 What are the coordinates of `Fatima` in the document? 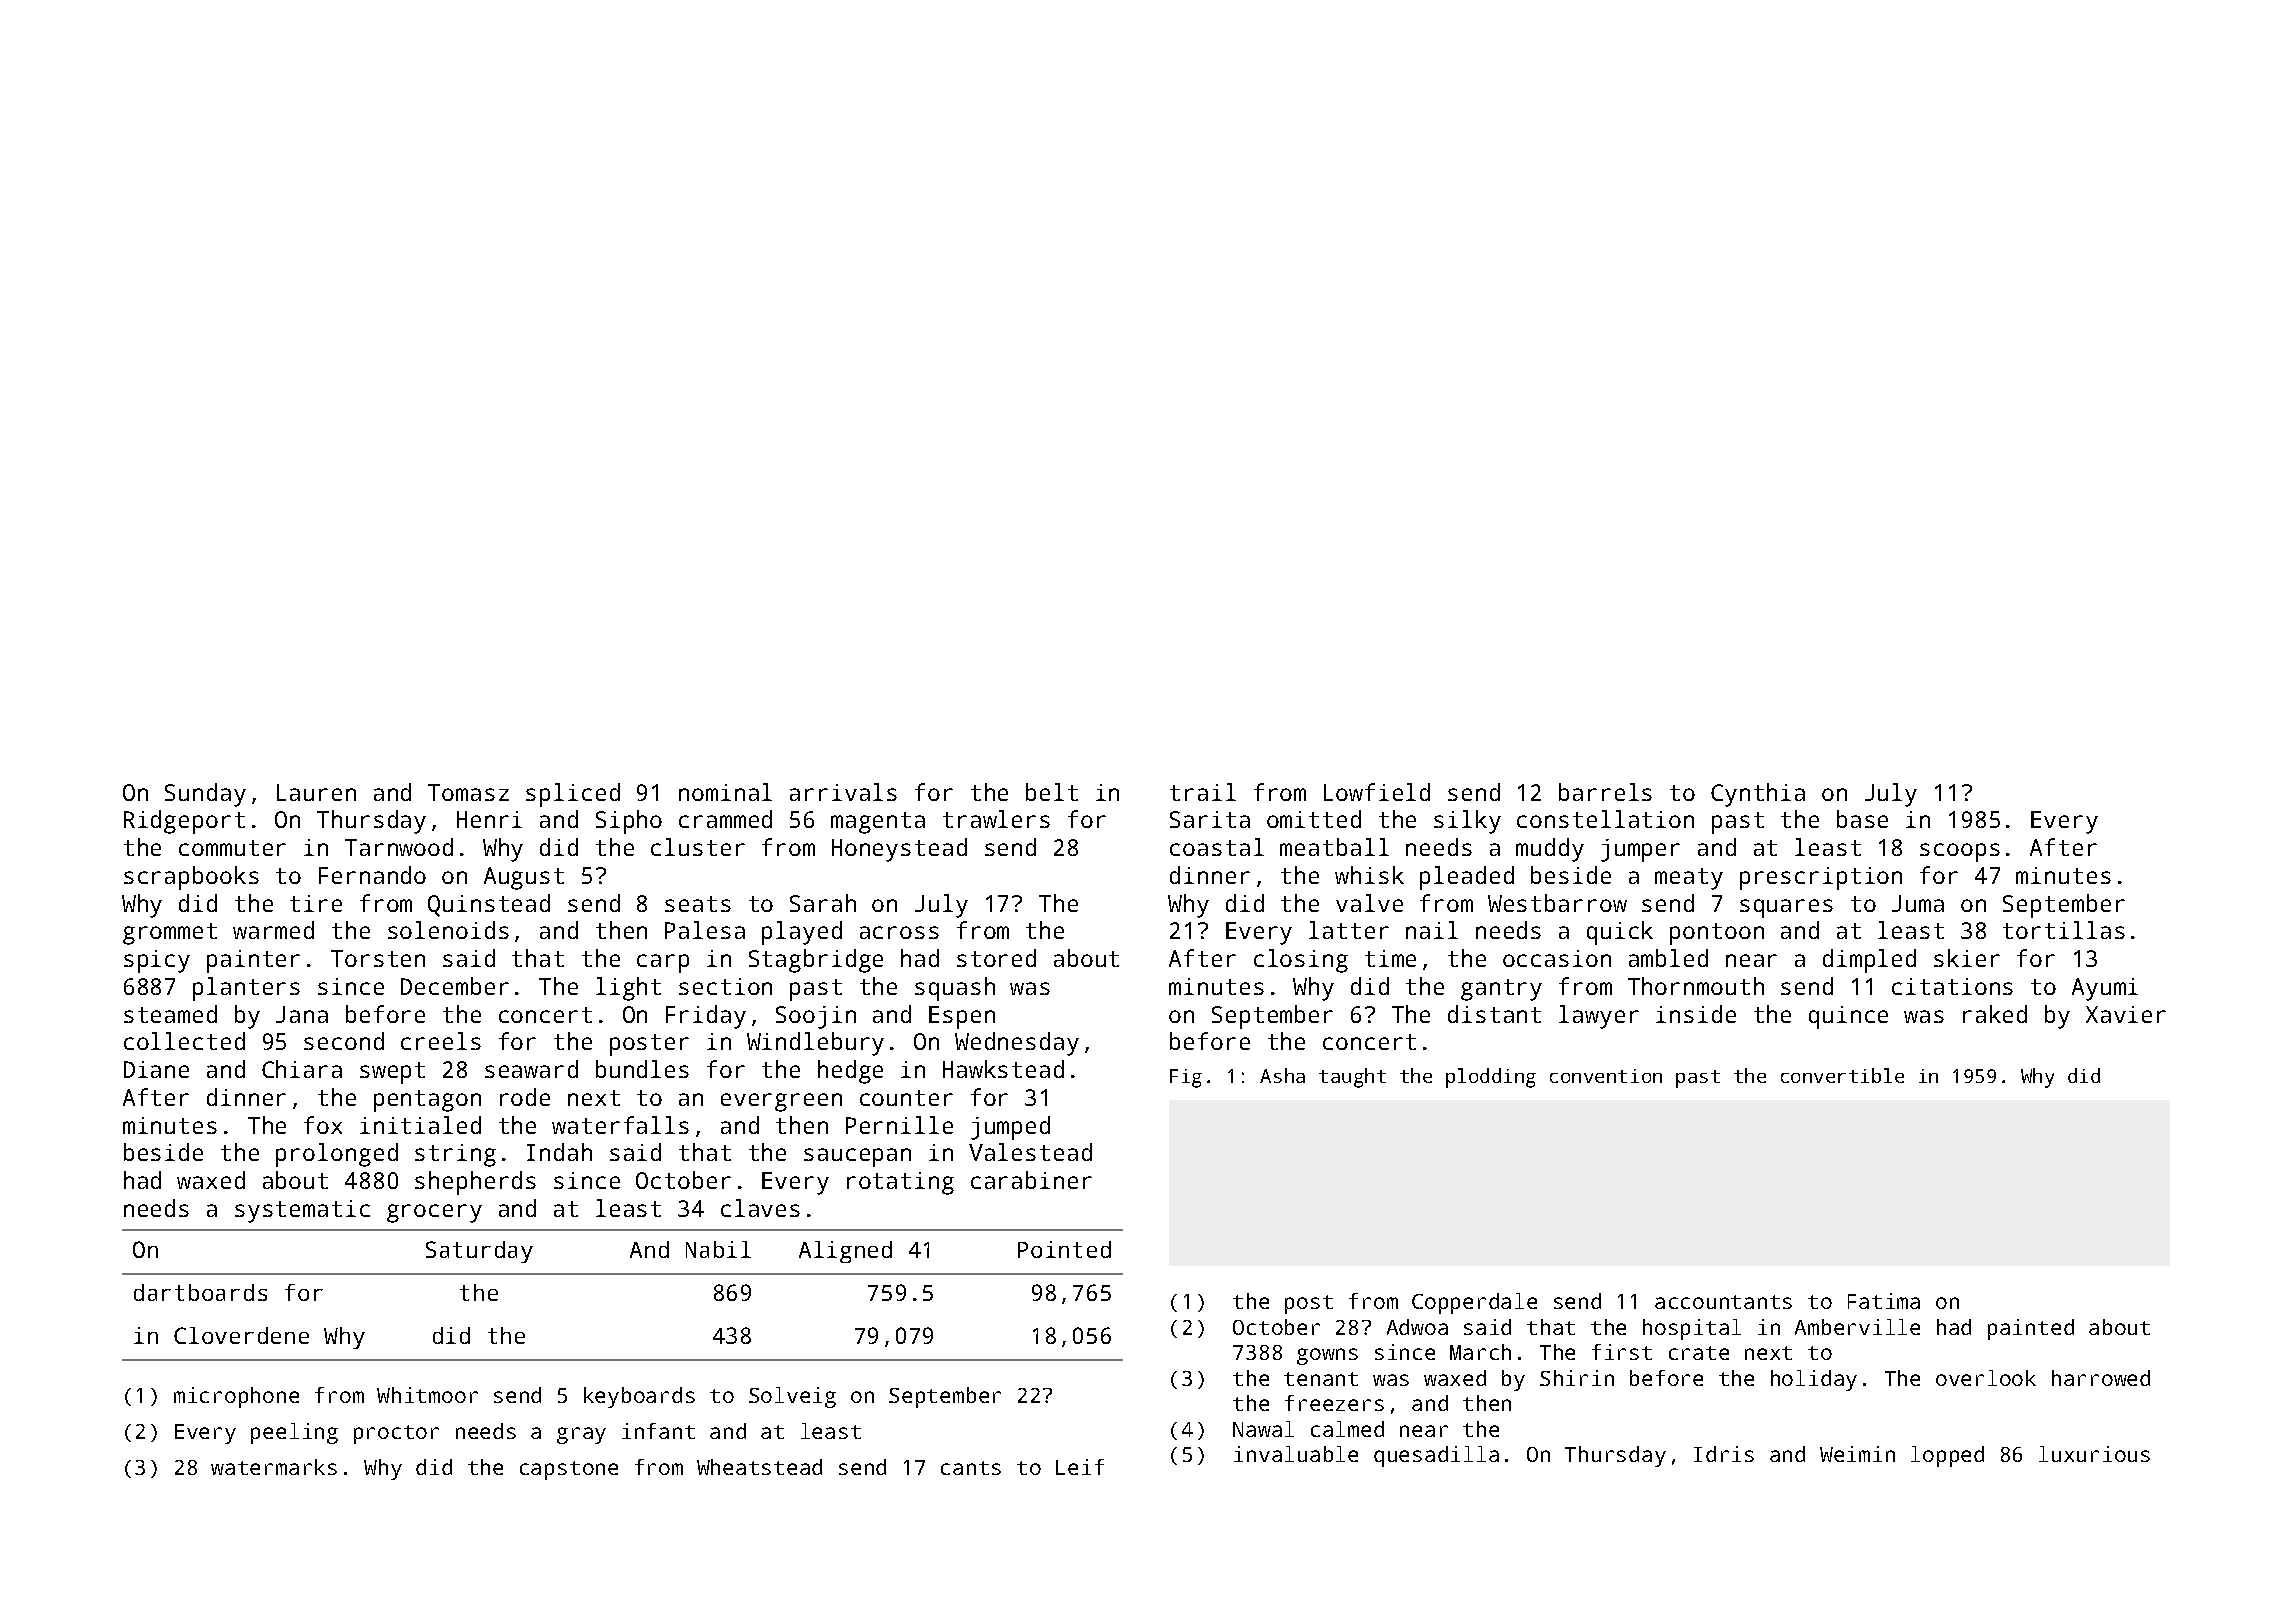 It's located at (1884, 1301).
